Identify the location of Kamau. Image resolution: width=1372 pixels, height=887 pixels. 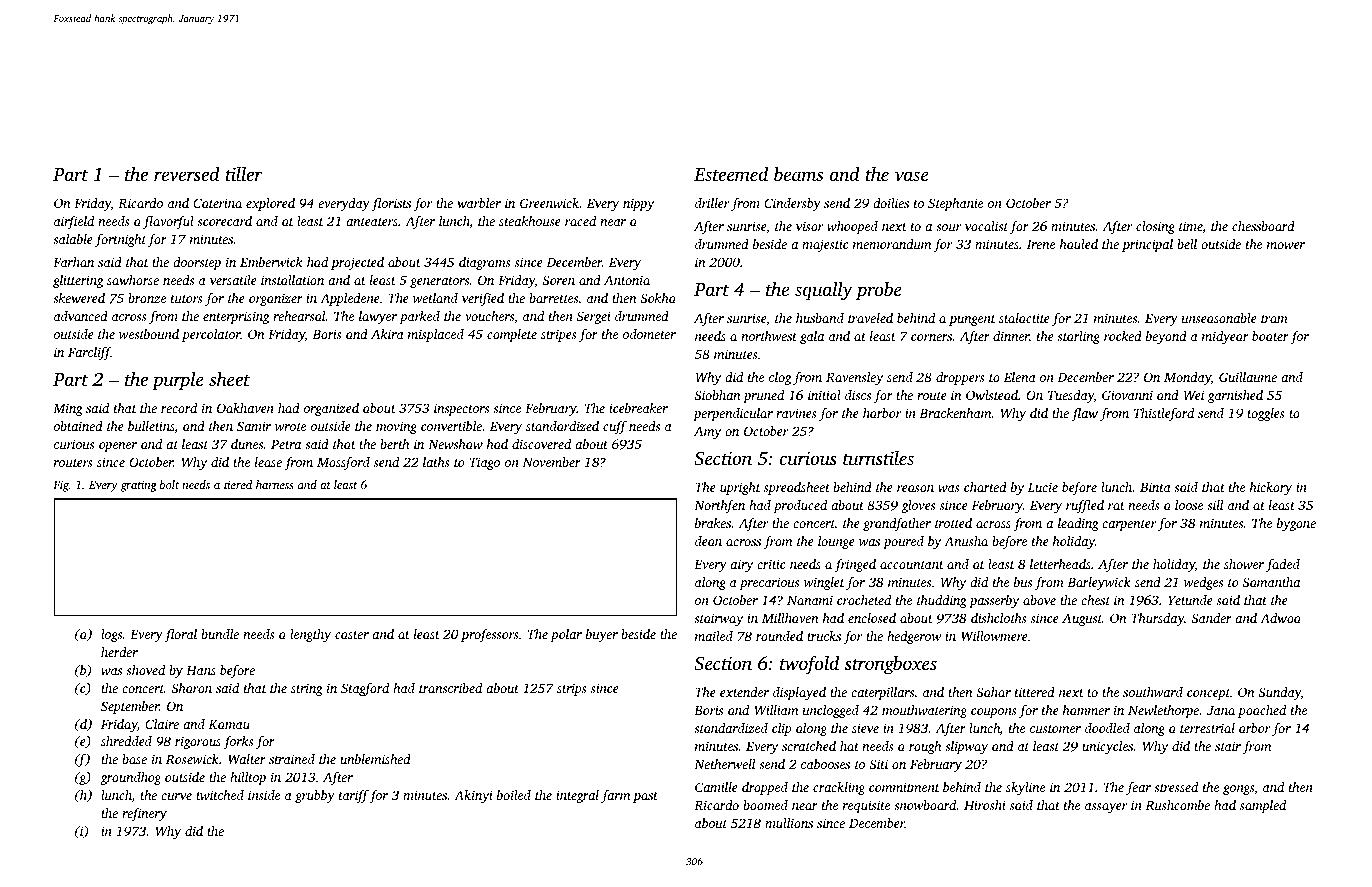
(229, 724).
